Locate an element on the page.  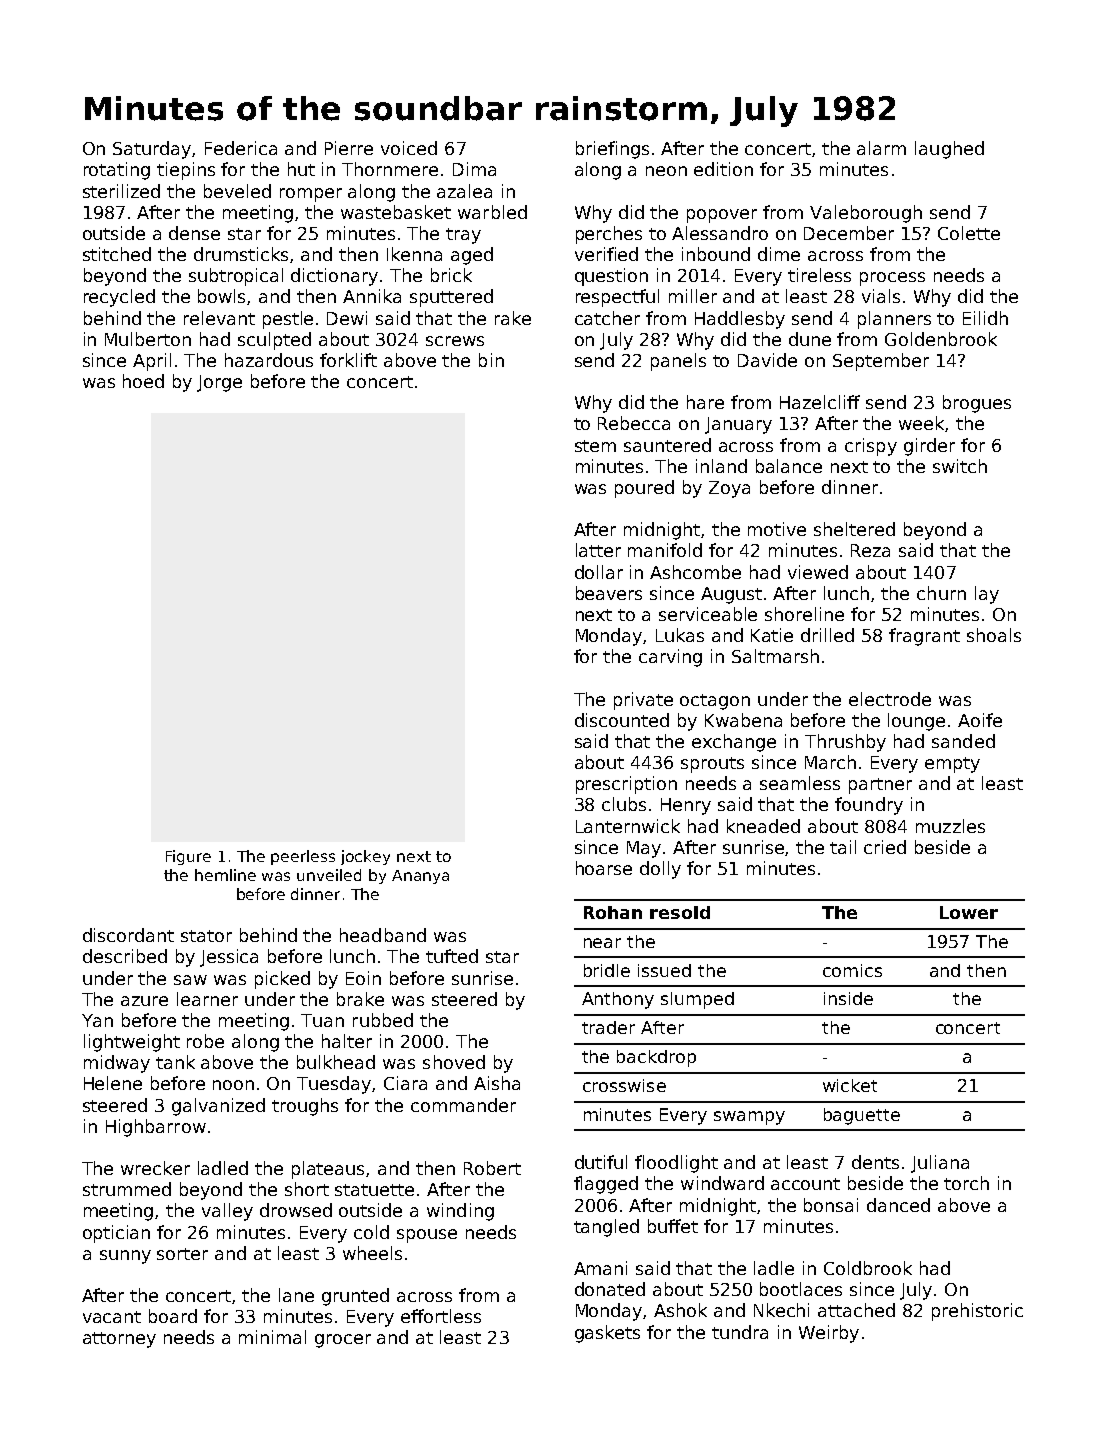
effortless is located at coordinates (441, 1316).
